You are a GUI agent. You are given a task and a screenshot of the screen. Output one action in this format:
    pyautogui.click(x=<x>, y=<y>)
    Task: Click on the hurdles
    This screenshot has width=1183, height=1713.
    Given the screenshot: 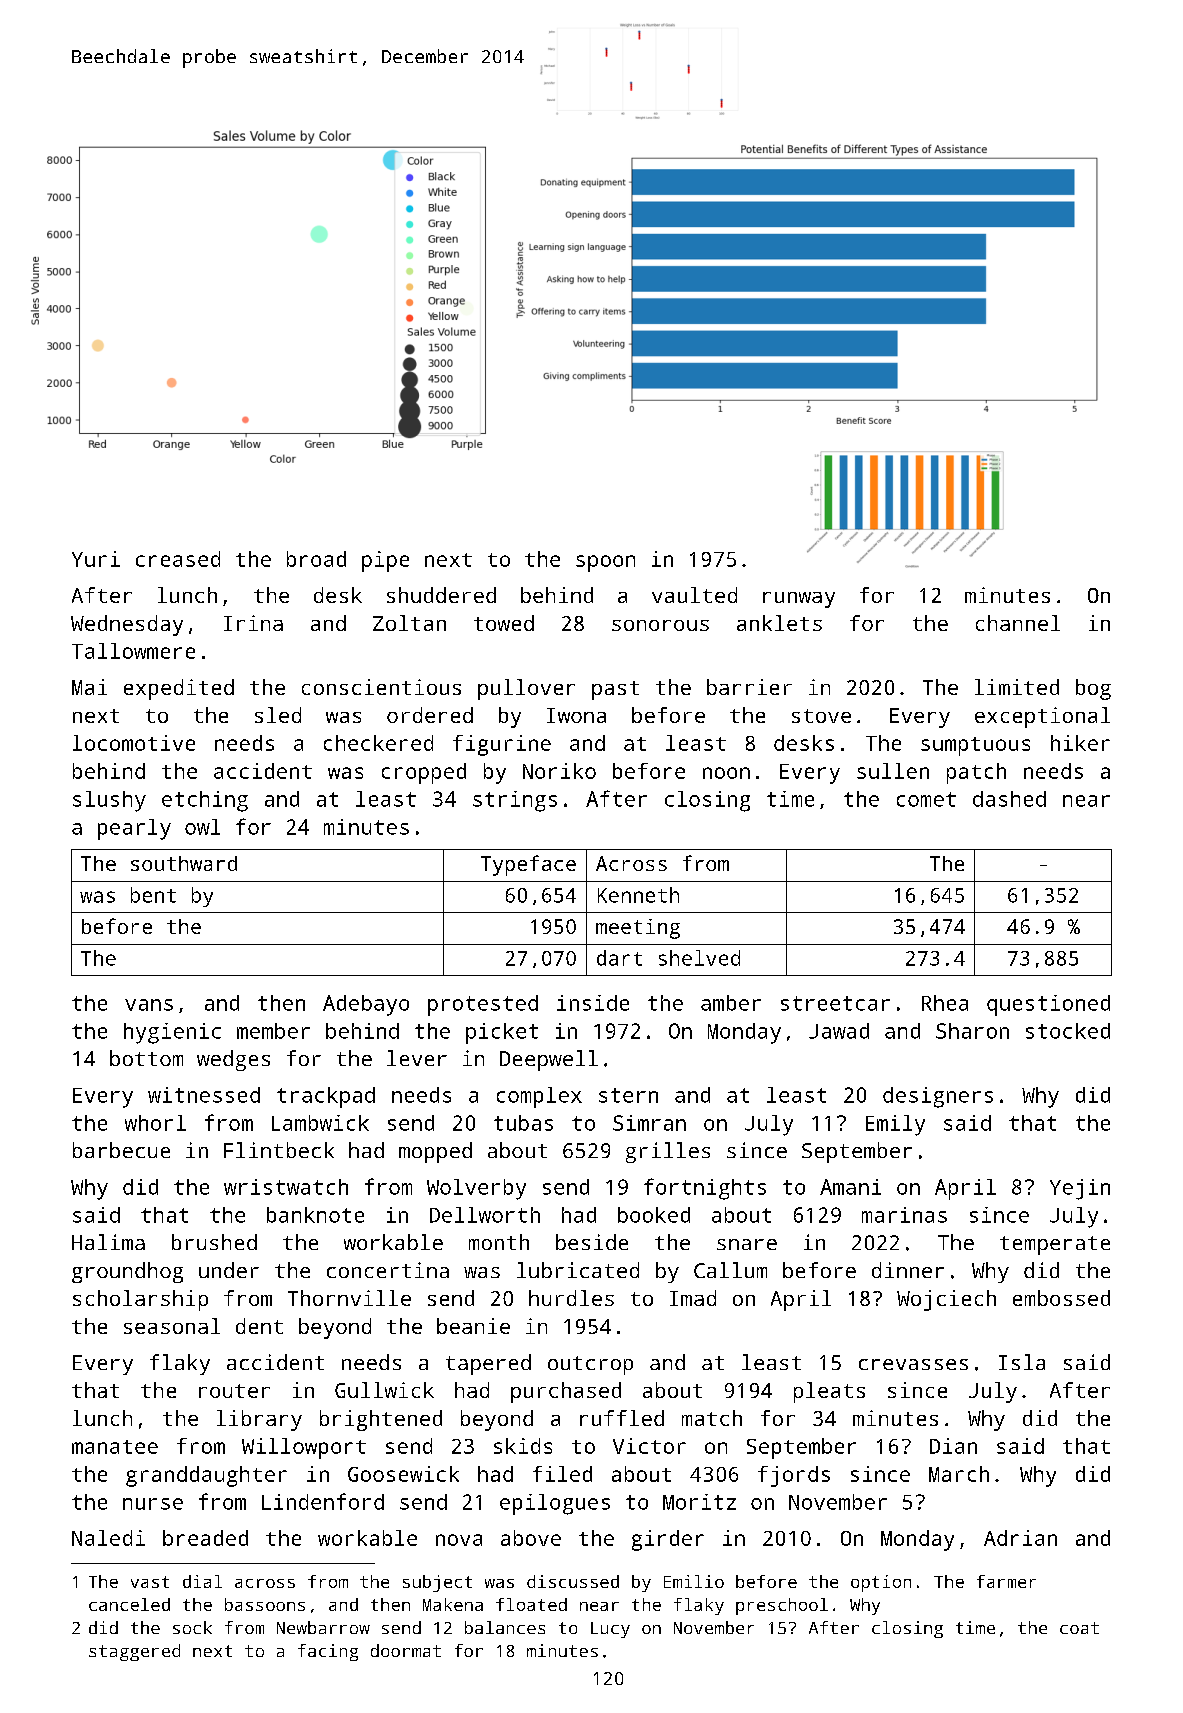 What is the action you would take?
    pyautogui.click(x=571, y=1298)
